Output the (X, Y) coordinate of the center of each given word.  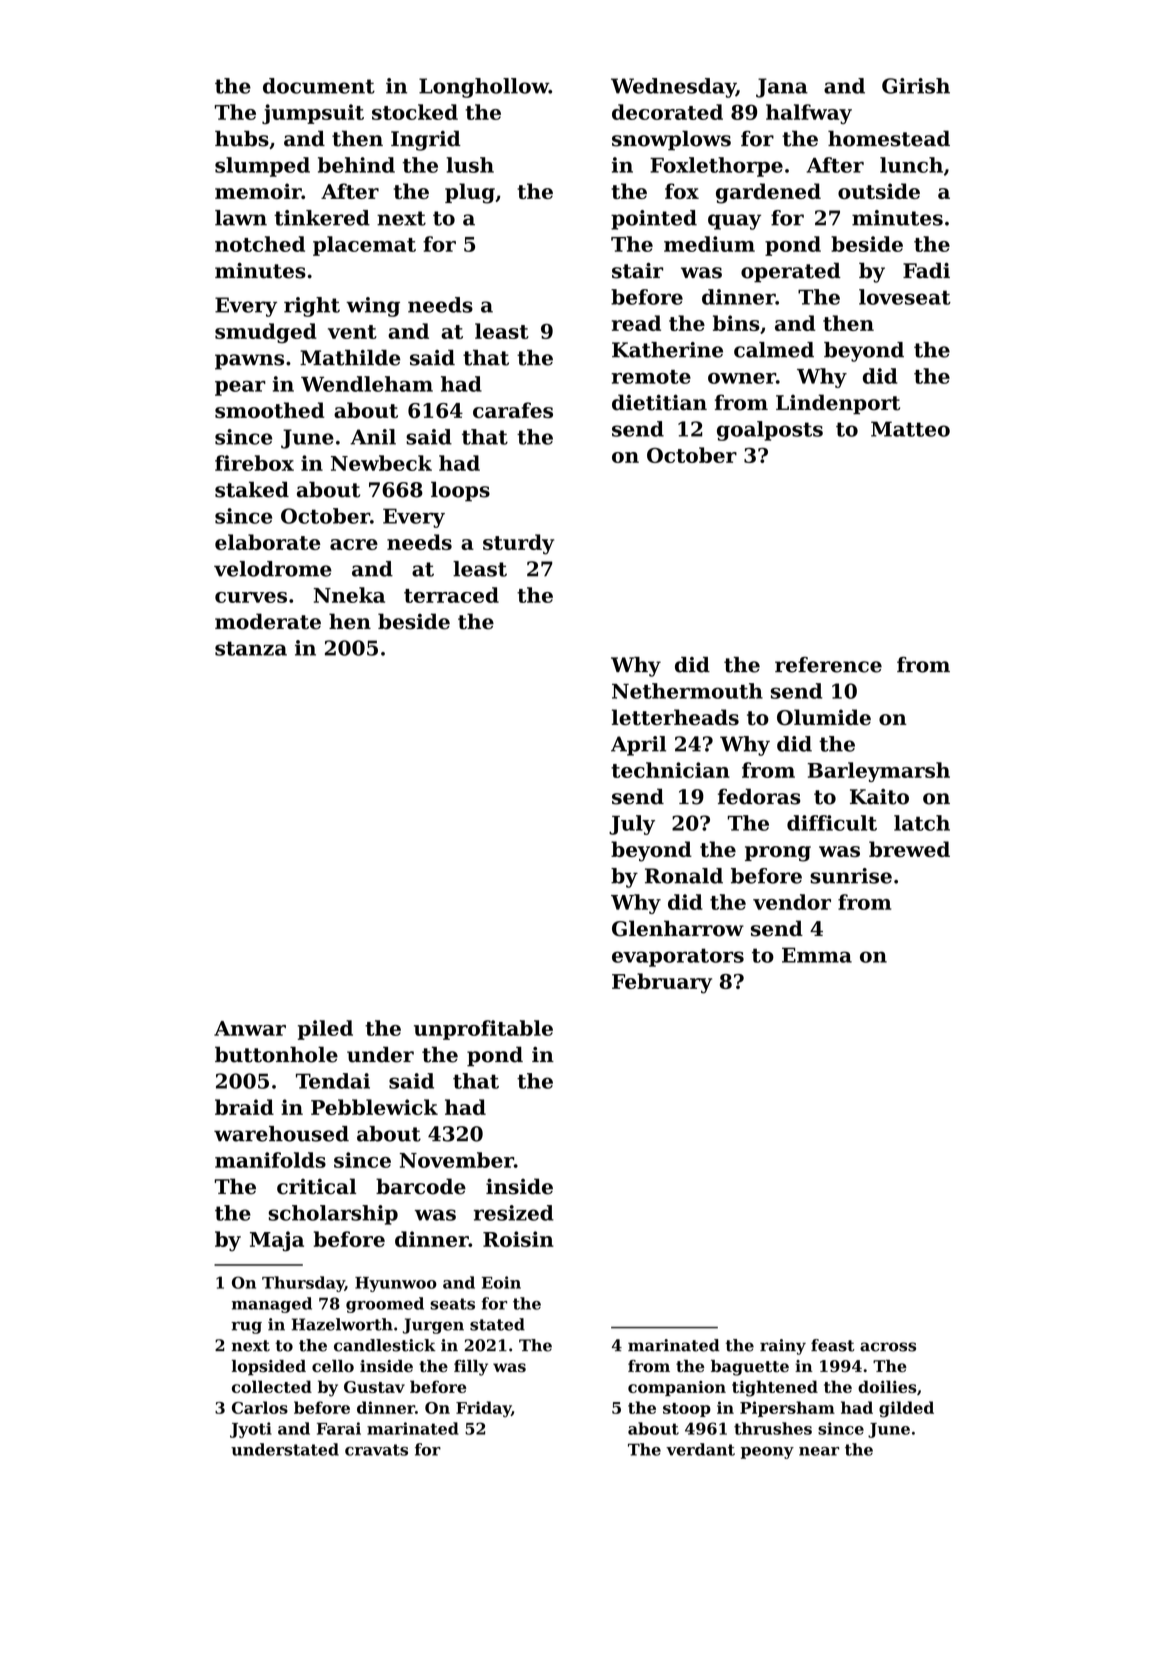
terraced (451, 595)
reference (828, 665)
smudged (266, 333)
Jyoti (251, 1430)
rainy (783, 1347)
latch (922, 823)
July (632, 825)
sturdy (518, 544)
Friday (483, 1409)
